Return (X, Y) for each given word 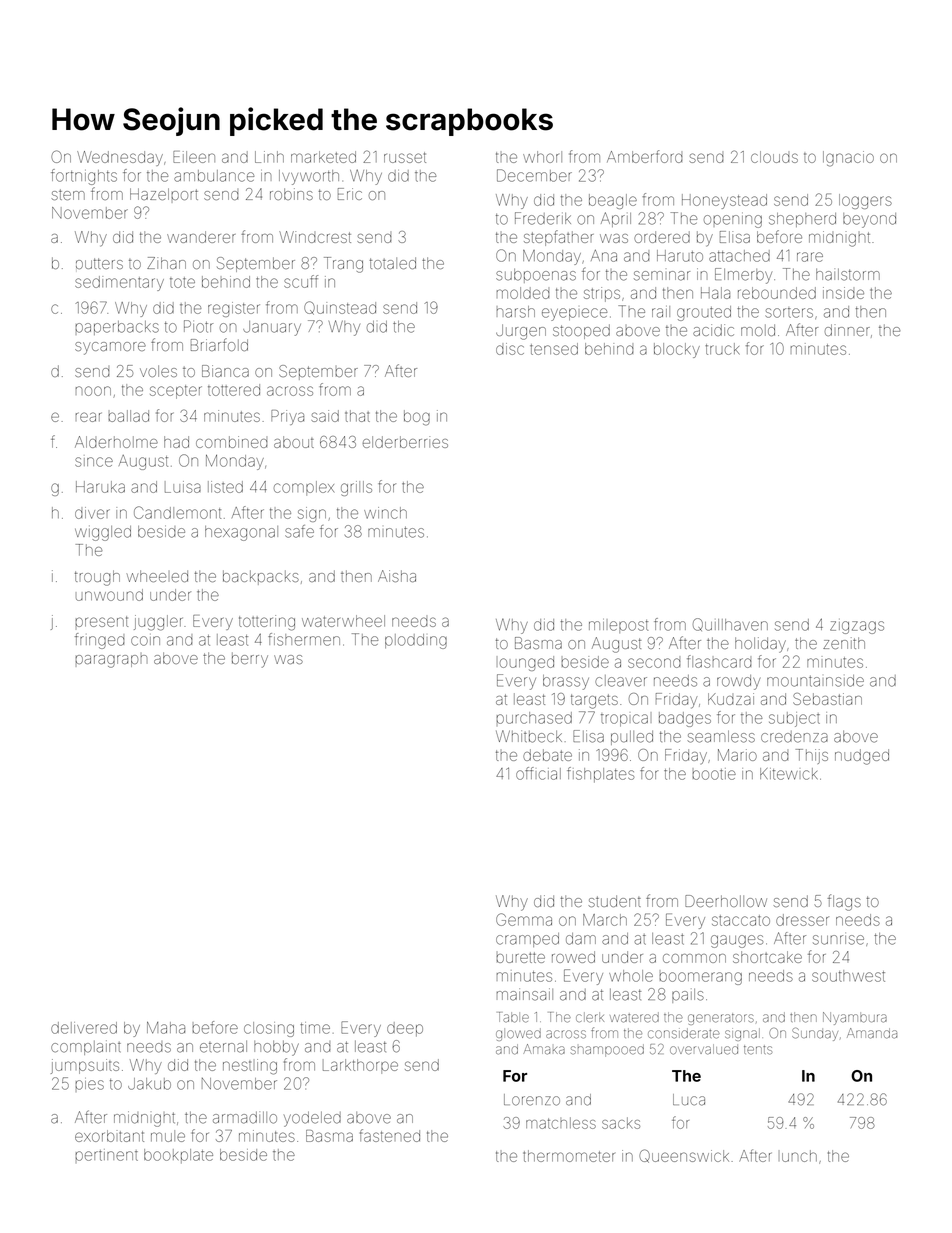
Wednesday (120, 158)
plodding (416, 641)
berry (250, 660)
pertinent (106, 1155)
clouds (774, 157)
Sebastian (827, 699)
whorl (542, 157)
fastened (390, 1135)
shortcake (767, 957)
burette (520, 957)
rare (810, 257)
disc (510, 349)
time (315, 1028)
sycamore (110, 348)
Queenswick (684, 1156)
